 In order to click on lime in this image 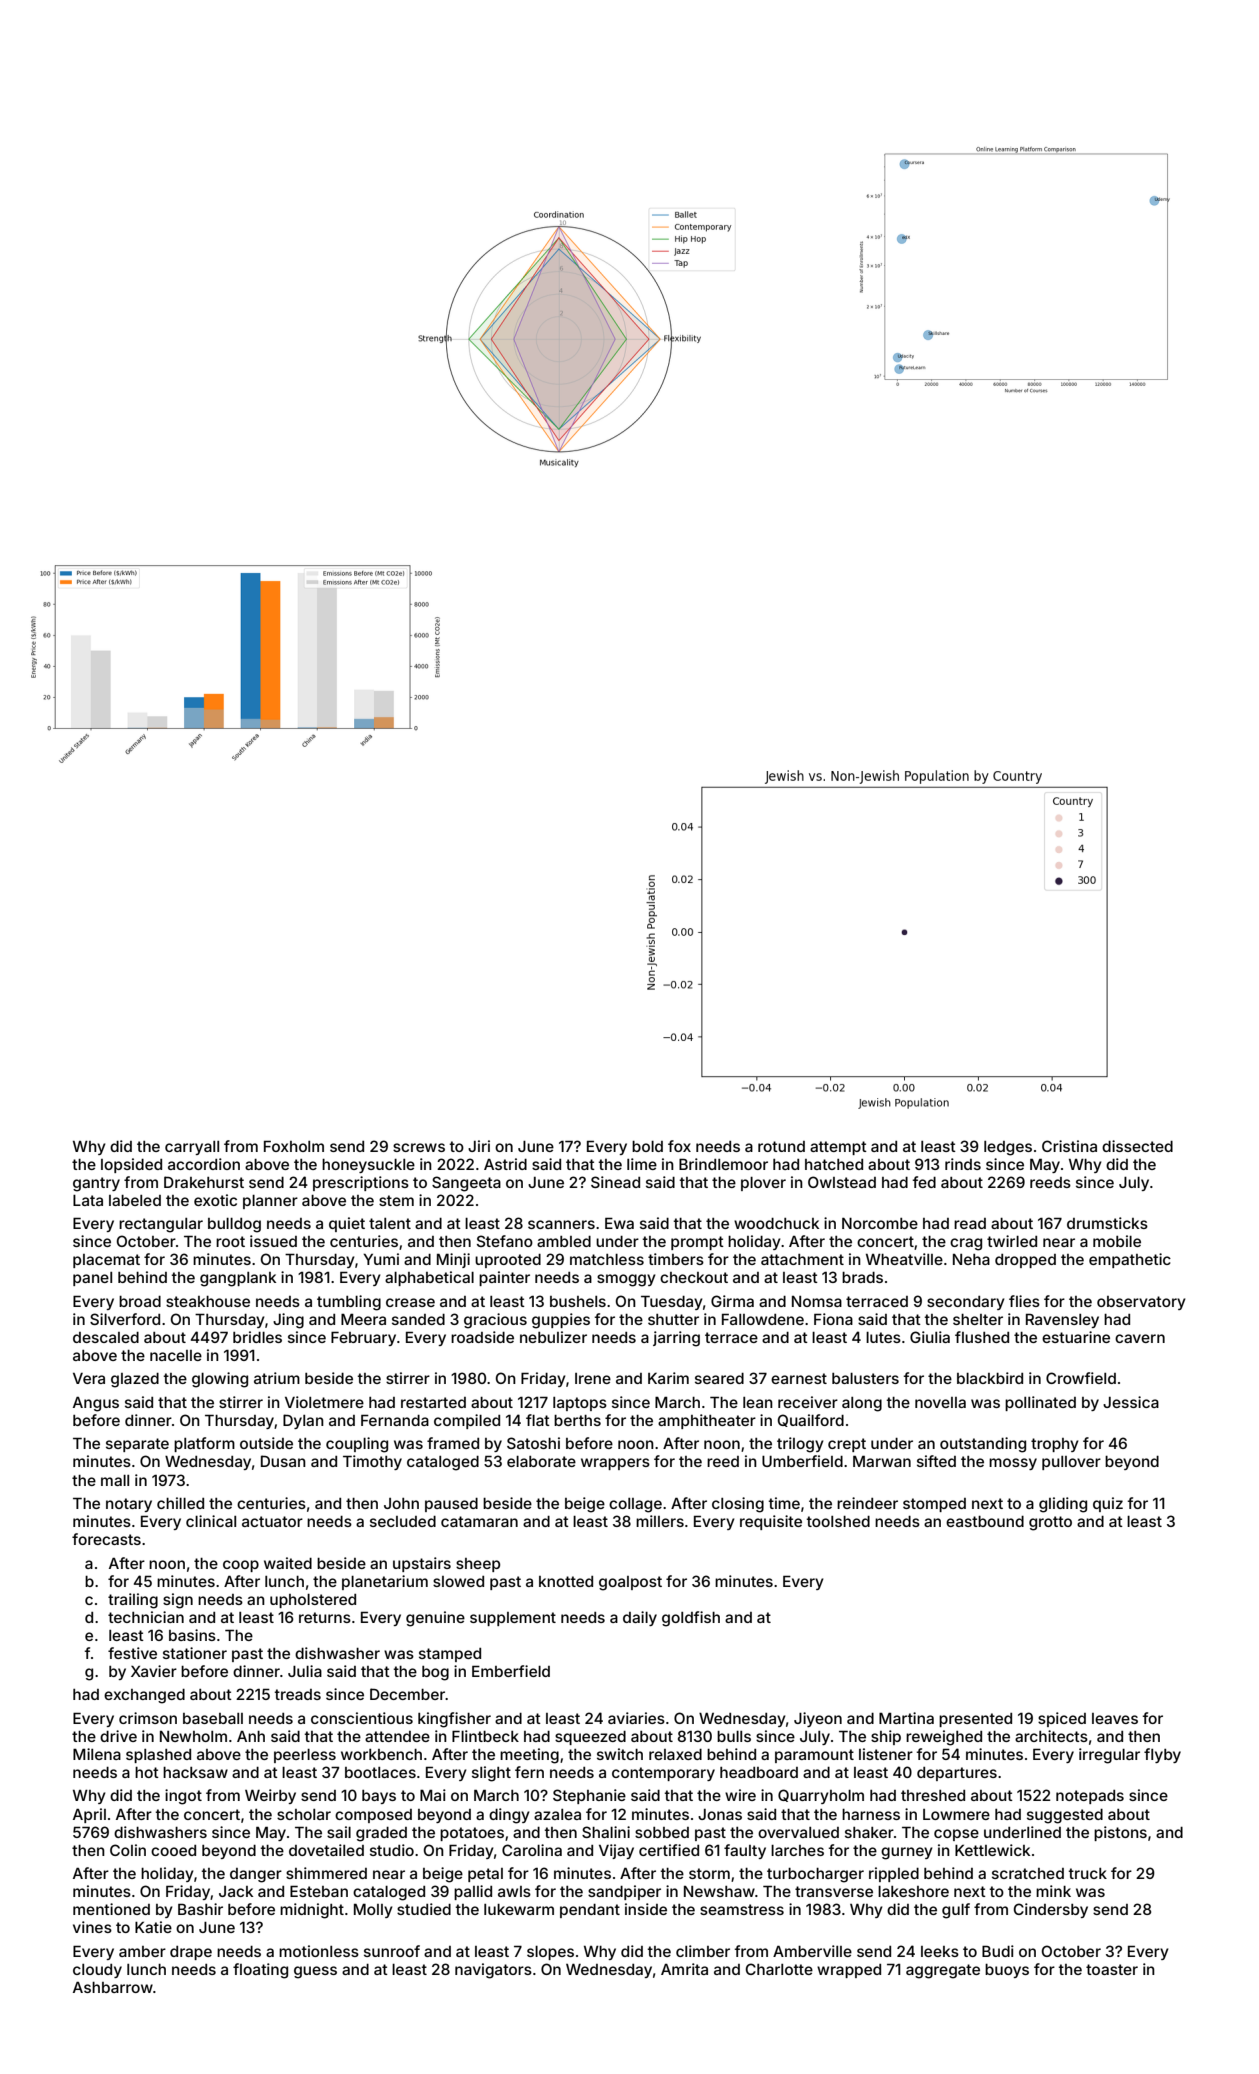, I will do `click(642, 1164)`.
